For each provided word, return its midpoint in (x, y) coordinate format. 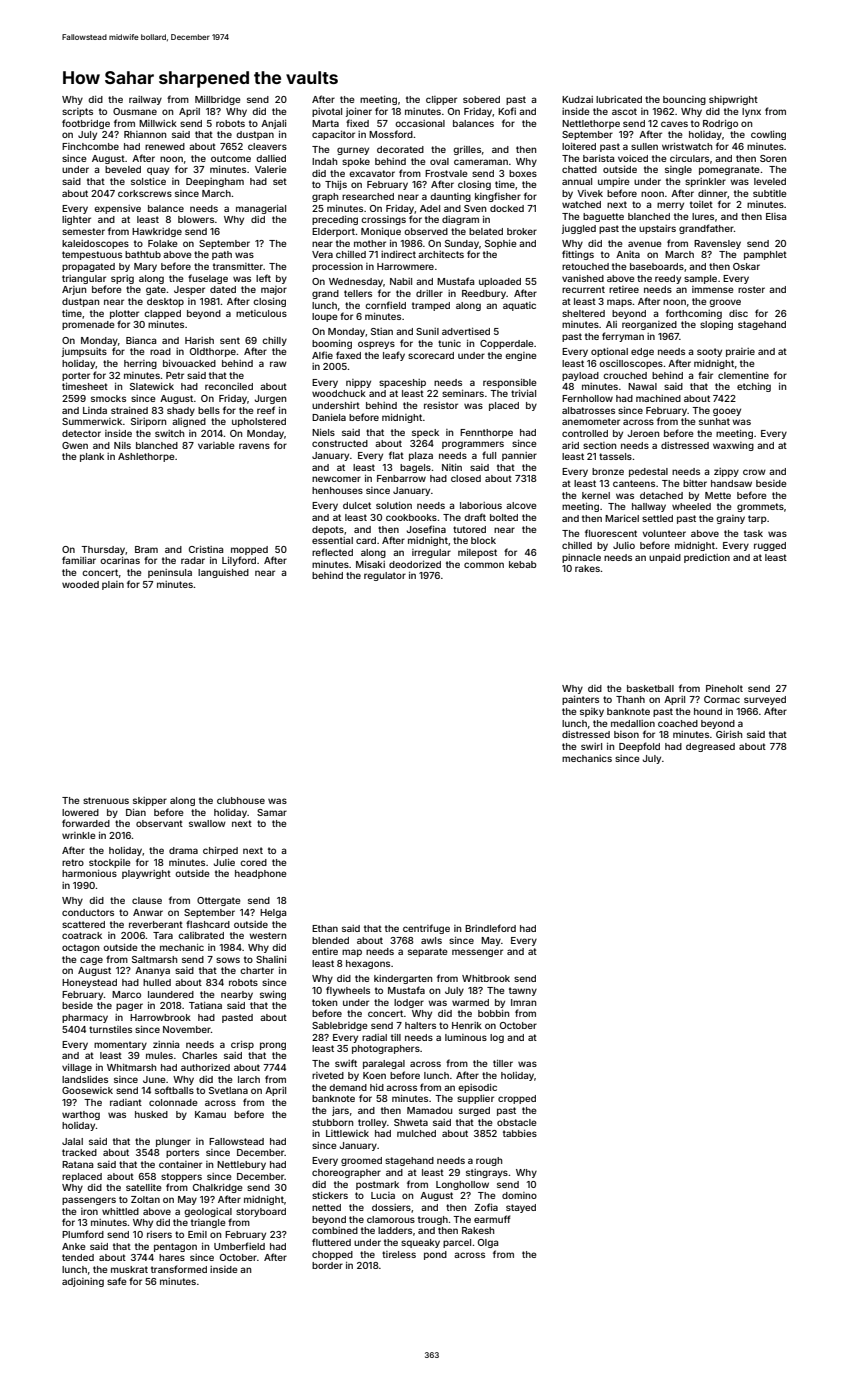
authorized (205, 1067)
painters (580, 700)
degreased (710, 747)
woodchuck (339, 393)
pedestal (648, 472)
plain (113, 585)
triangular (84, 279)
